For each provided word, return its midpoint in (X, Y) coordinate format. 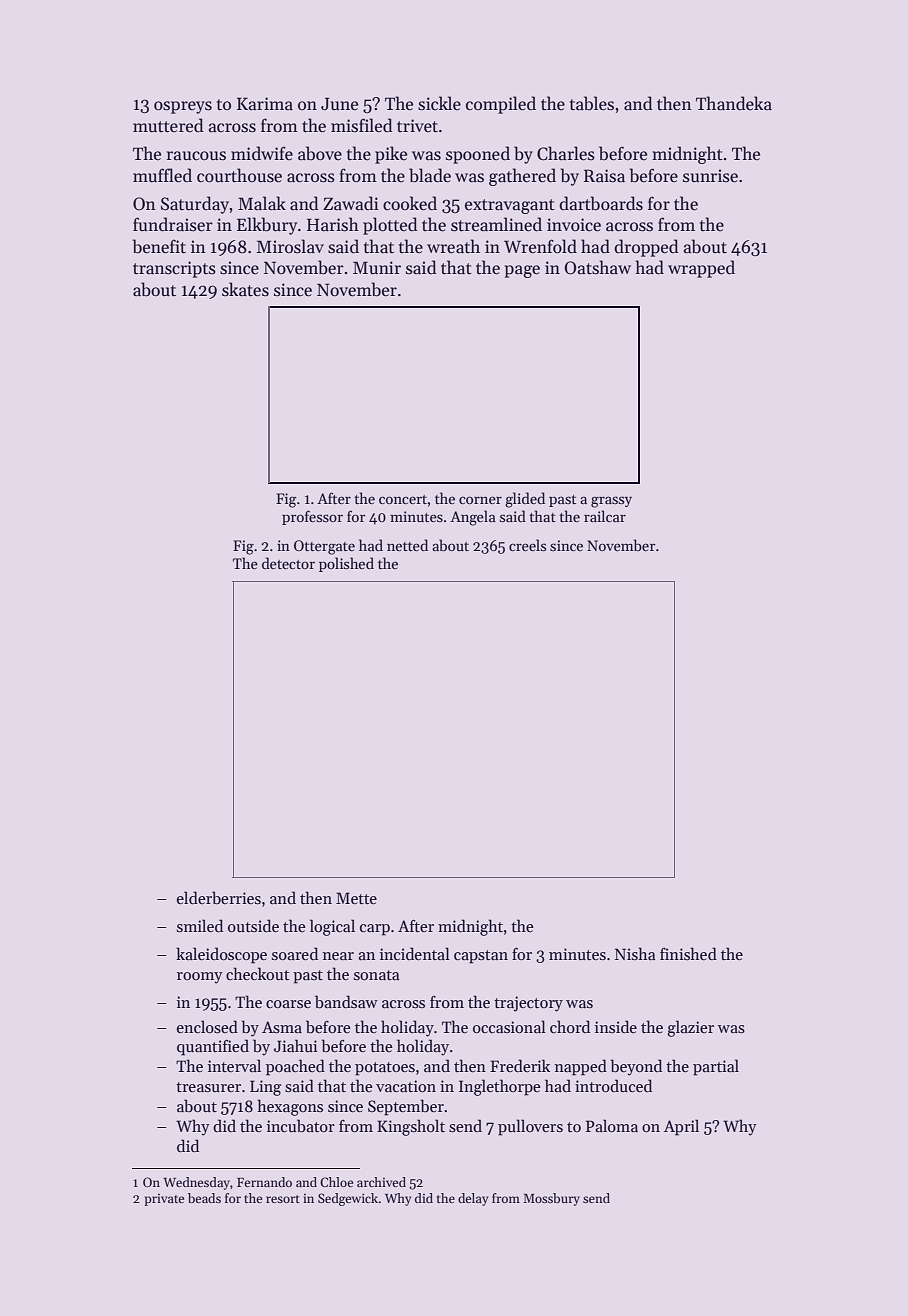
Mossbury (551, 1199)
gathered (522, 177)
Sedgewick (348, 1199)
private (164, 1200)
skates (245, 289)
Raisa (604, 176)
